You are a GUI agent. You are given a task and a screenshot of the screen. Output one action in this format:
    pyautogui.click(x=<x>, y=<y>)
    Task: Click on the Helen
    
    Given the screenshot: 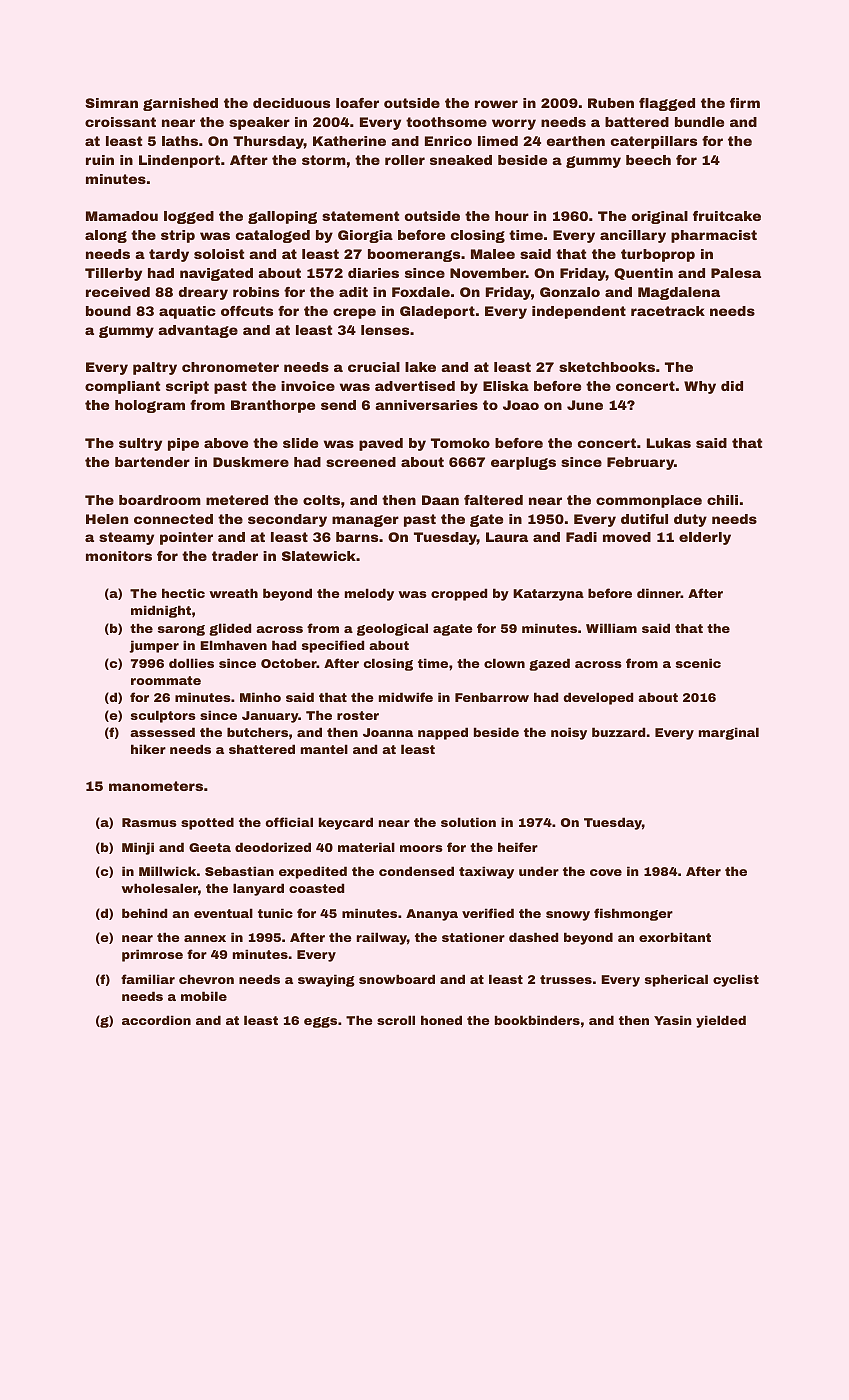 What is the action you would take?
    pyautogui.click(x=107, y=519)
